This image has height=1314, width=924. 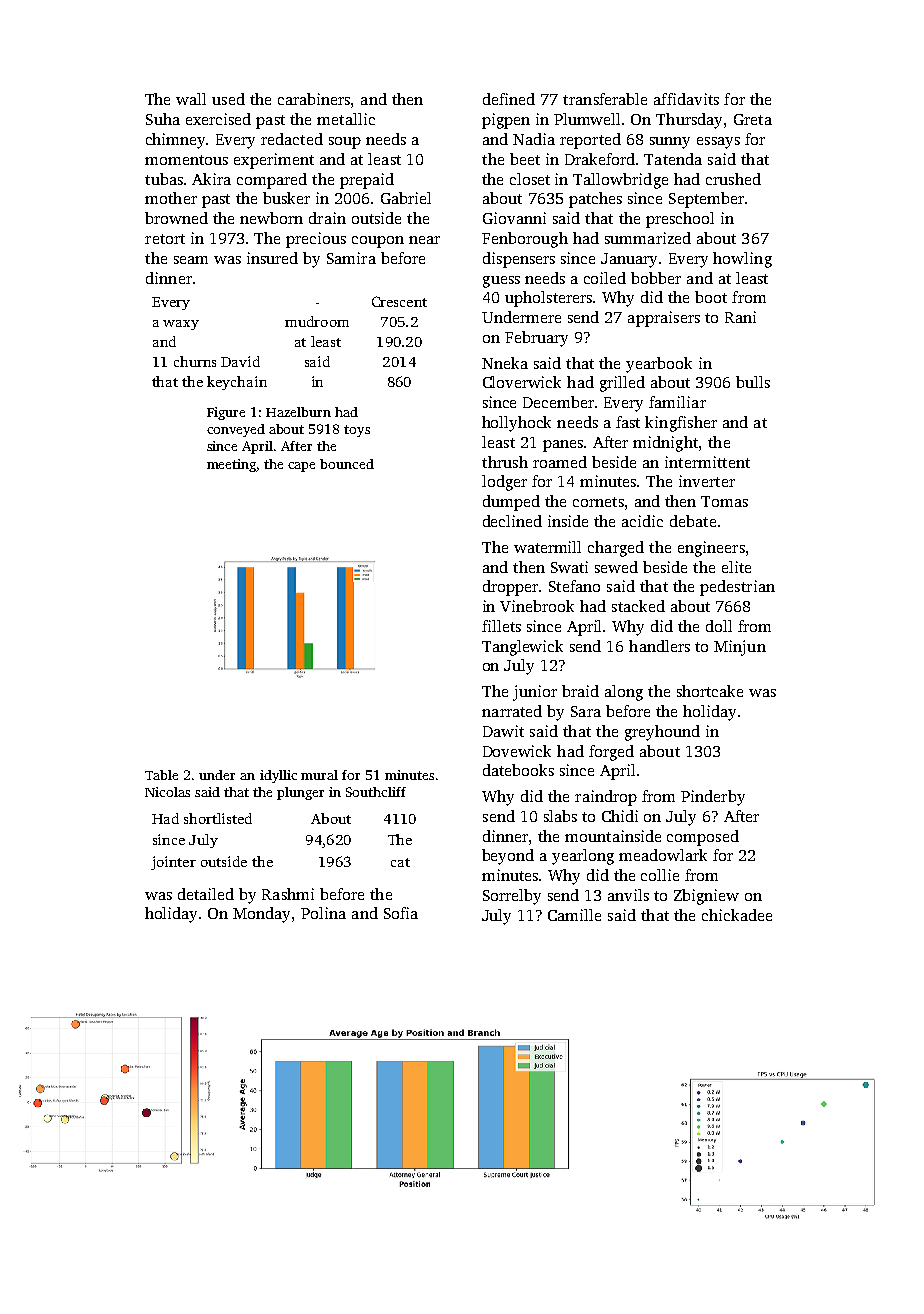 What do you see at coordinates (506, 121) in the image?
I see `pigpen` at bounding box center [506, 121].
